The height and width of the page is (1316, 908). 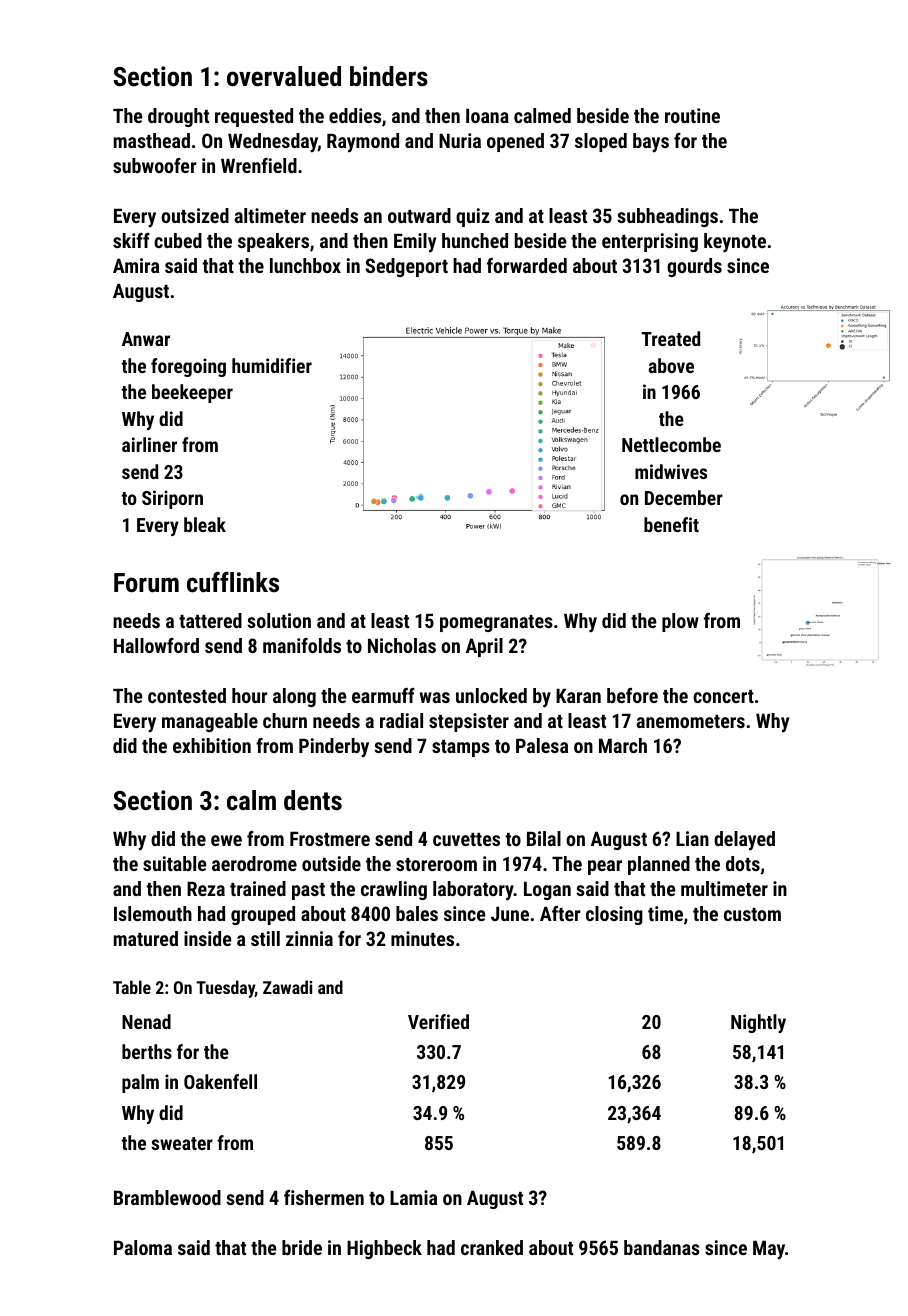 I want to click on Lian, so click(x=692, y=838).
